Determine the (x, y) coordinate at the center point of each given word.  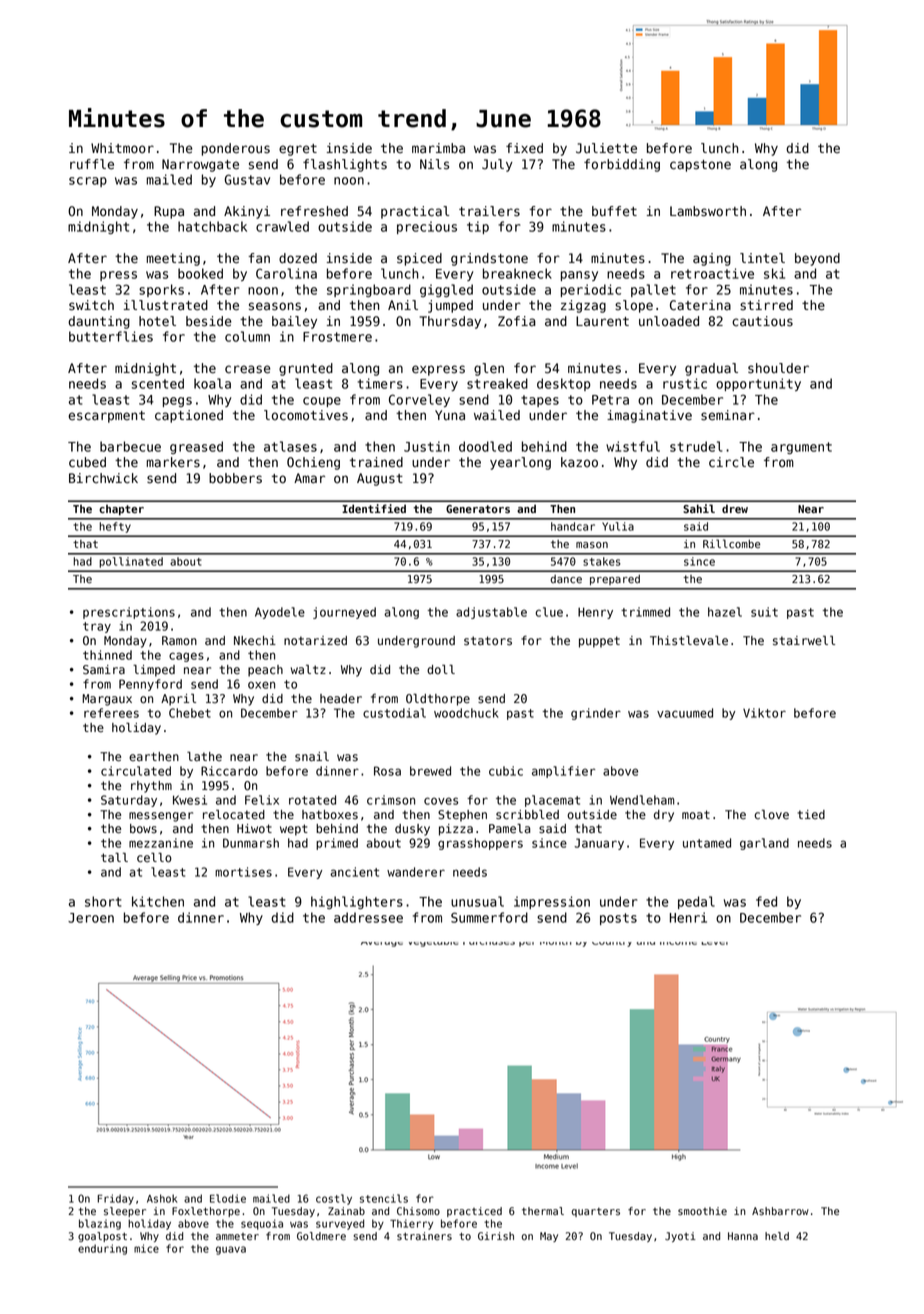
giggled (446, 290)
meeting (173, 259)
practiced (474, 1212)
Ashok (162, 1198)
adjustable (491, 613)
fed (766, 901)
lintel (762, 258)
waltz (308, 669)
